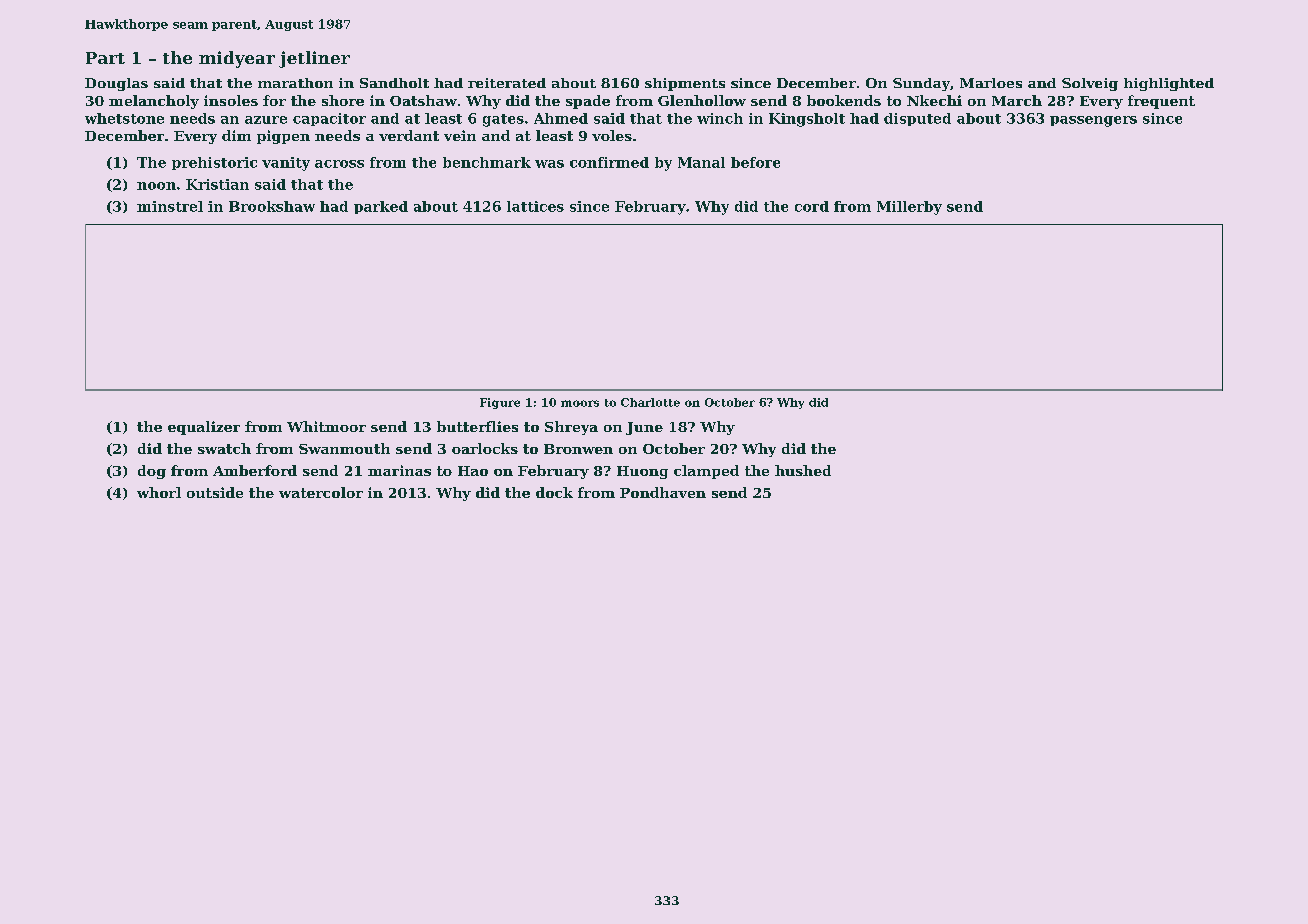 The width and height of the document is (1308, 924). Describe the element at coordinates (812, 206) in the document. I see `cord` at that location.
